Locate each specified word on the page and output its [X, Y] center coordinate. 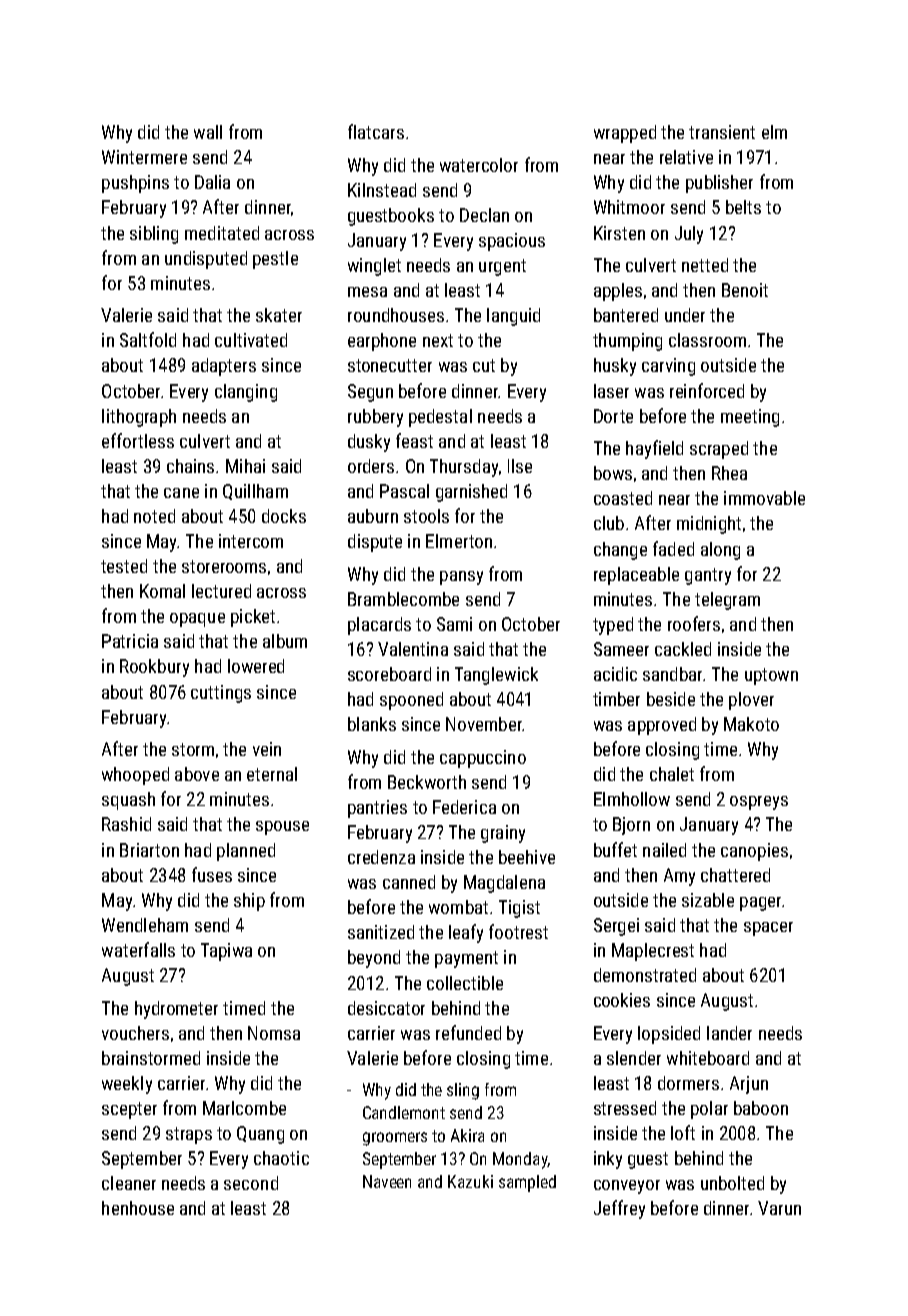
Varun [779, 1208]
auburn [373, 516]
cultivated [251, 340]
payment [466, 959]
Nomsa [274, 1033]
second [251, 1183]
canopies [754, 852]
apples [618, 292]
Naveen [387, 1181]
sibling [154, 235]
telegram [727, 601]
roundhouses [396, 315]
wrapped [625, 134]
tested [124, 566]
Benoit [745, 290]
